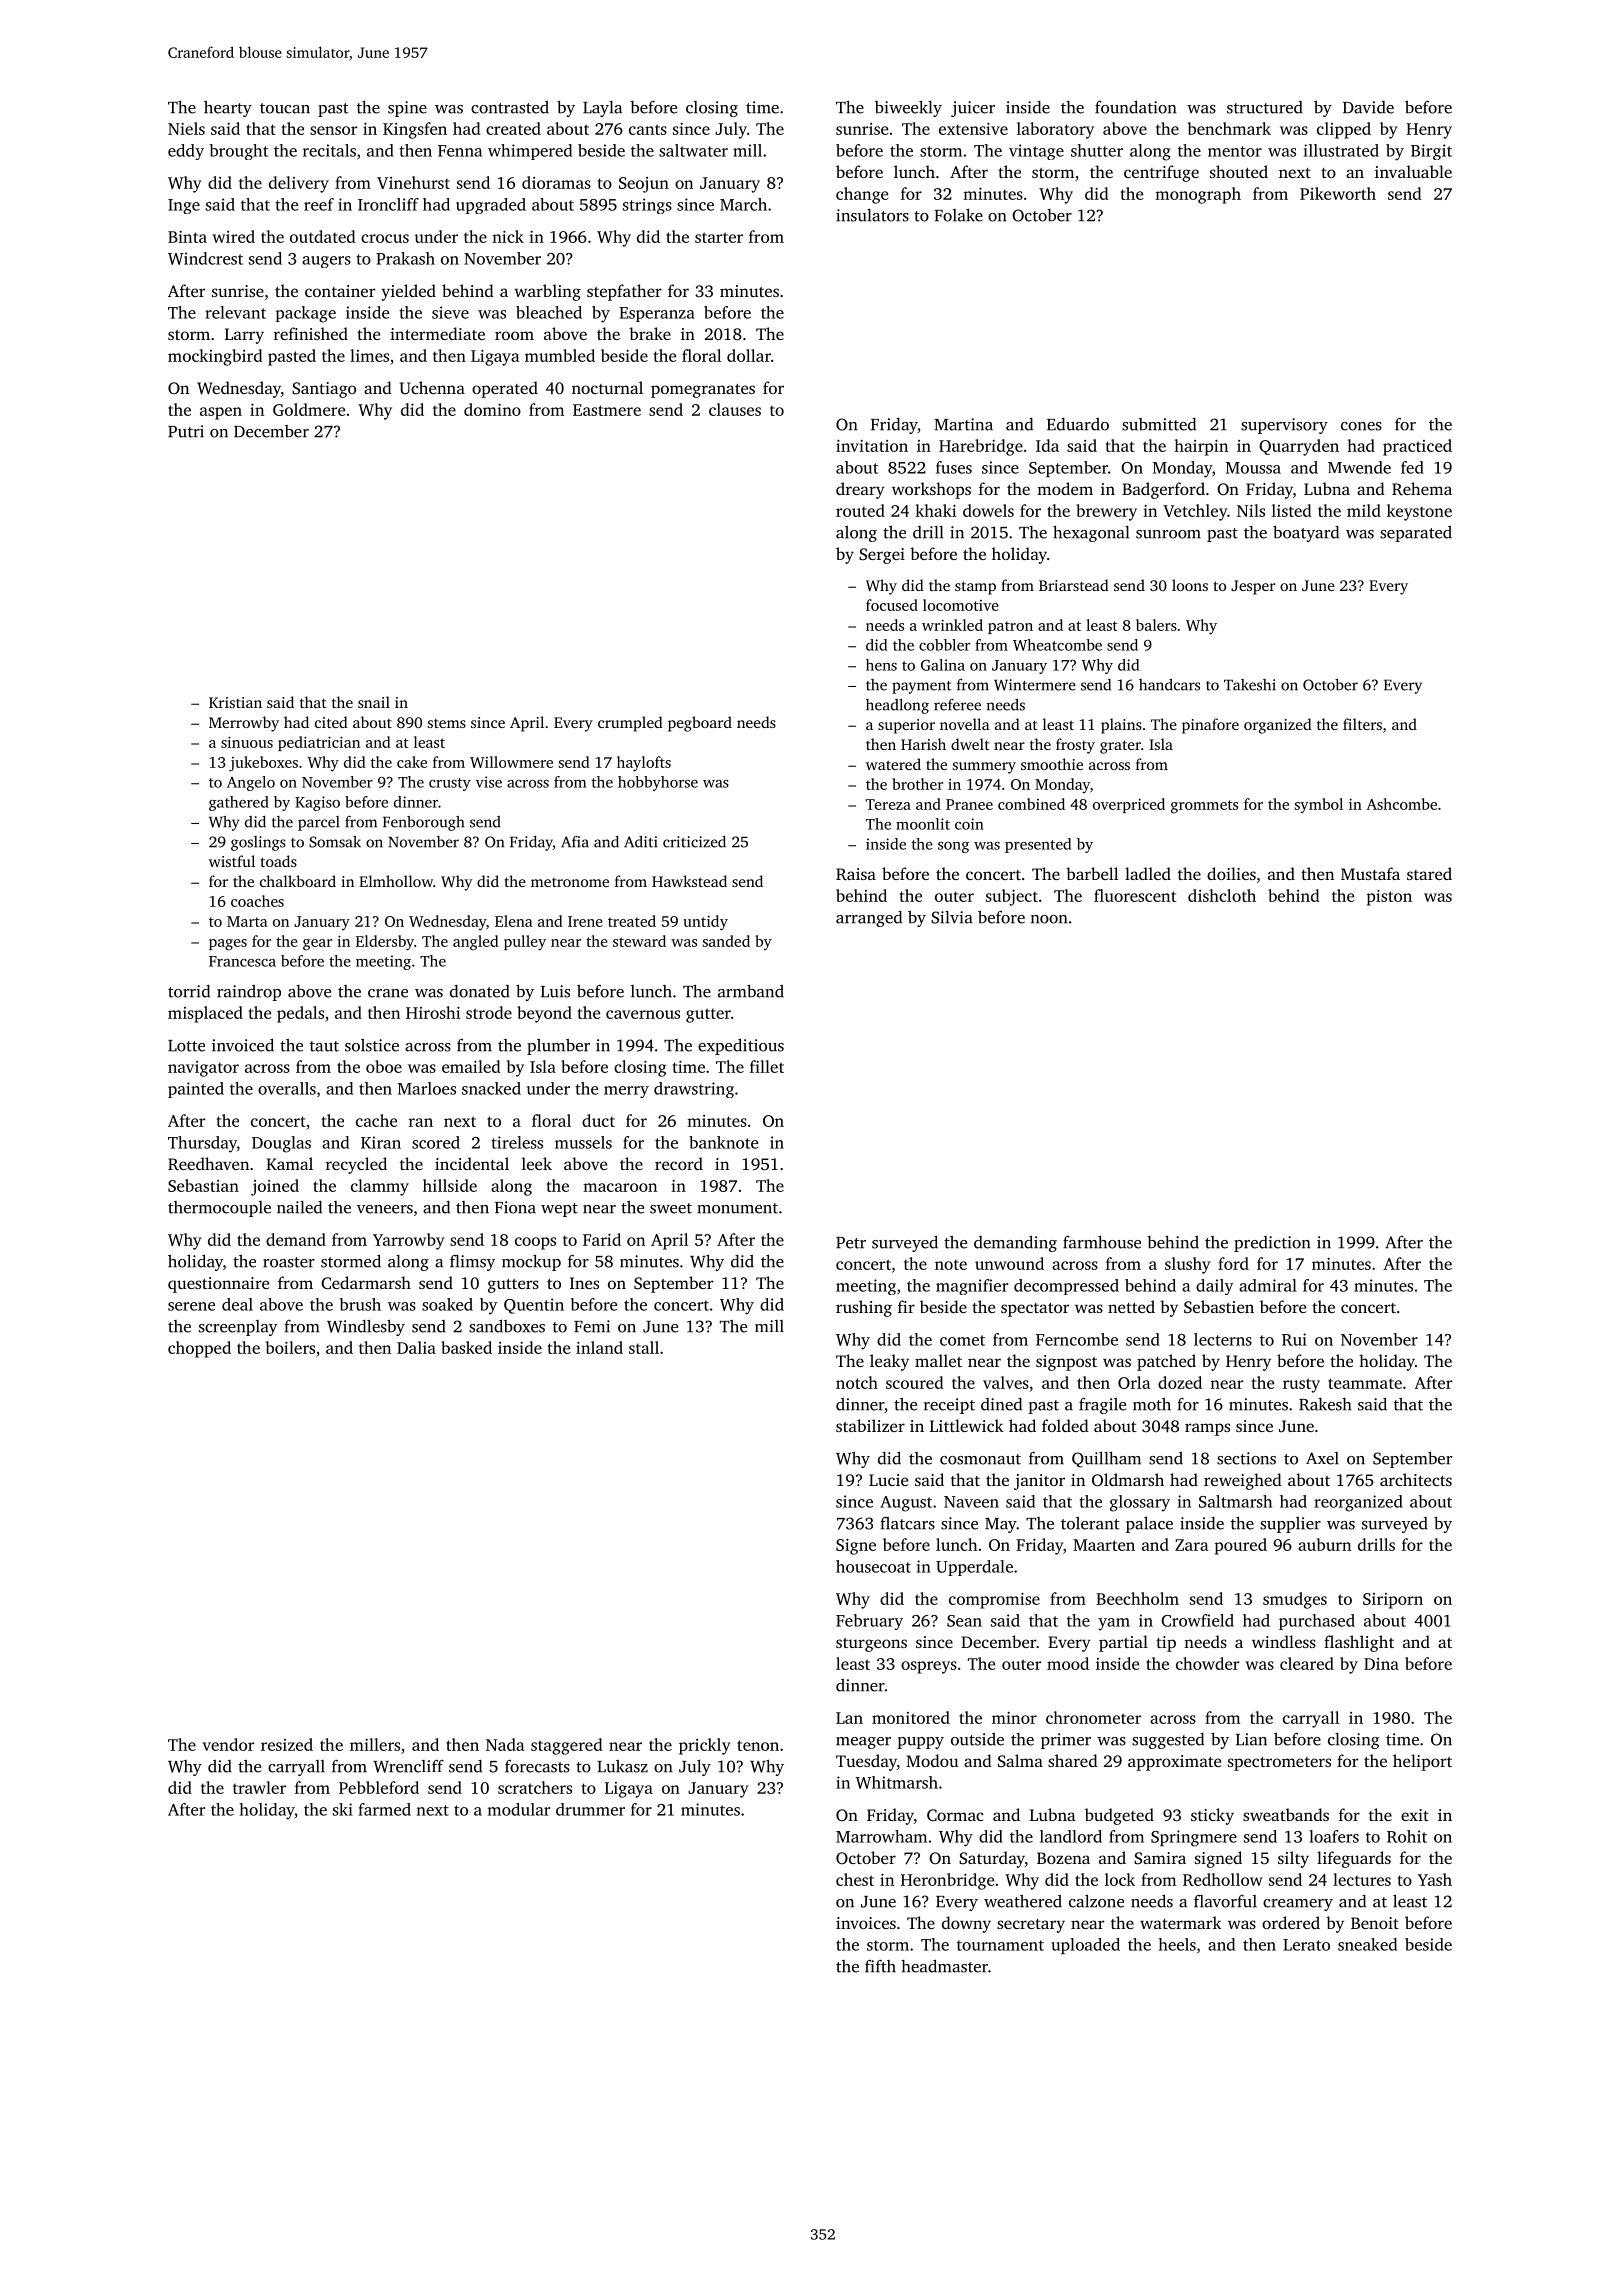 The image size is (1620, 2292). What do you see at coordinates (767, 1066) in the page?
I see `fillet` at bounding box center [767, 1066].
